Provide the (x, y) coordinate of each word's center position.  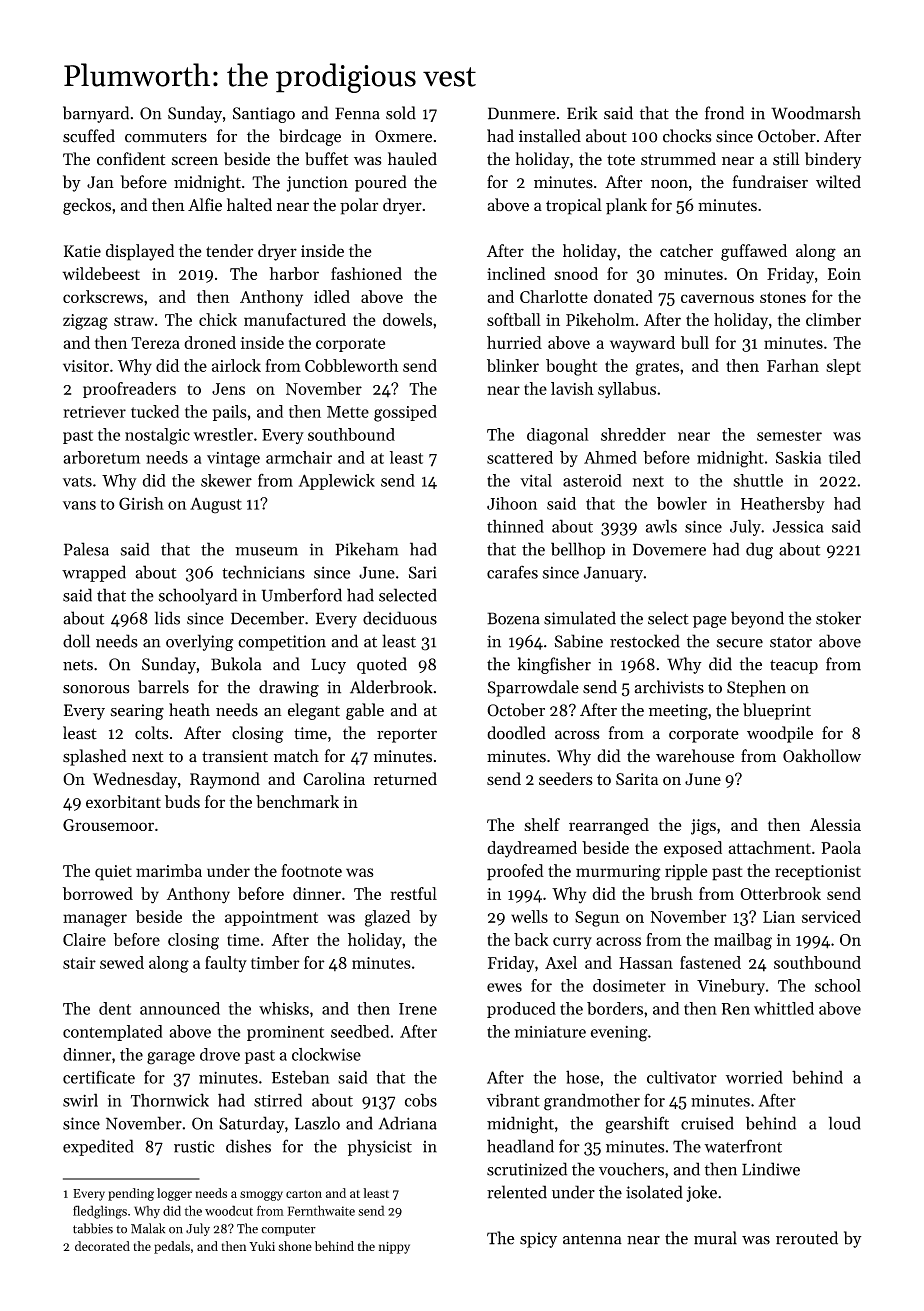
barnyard (96, 114)
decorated (102, 1246)
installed (550, 136)
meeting (678, 712)
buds (182, 801)
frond (724, 113)
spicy (538, 1240)
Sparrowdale (533, 688)
